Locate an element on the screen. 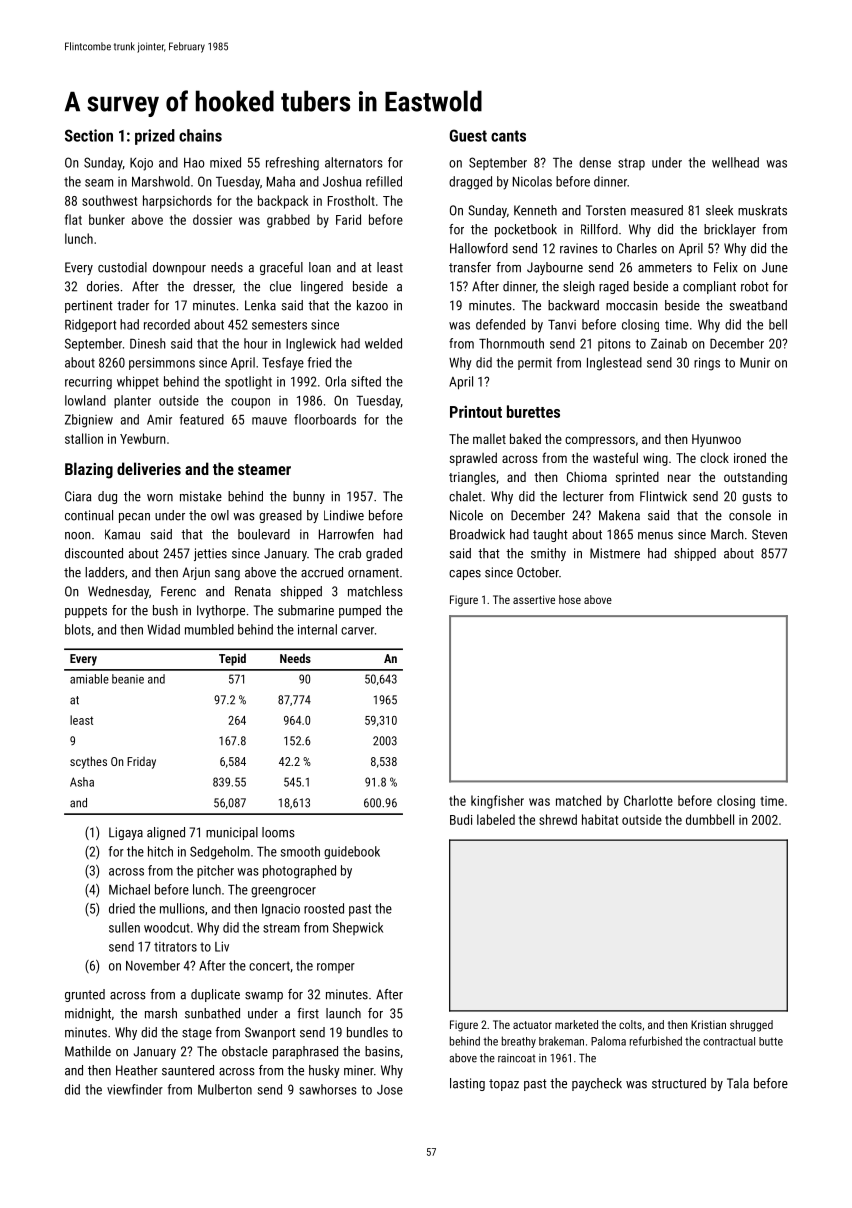 The height and width of the screenshot is (1208, 852). Guest is located at coordinates (468, 135).
